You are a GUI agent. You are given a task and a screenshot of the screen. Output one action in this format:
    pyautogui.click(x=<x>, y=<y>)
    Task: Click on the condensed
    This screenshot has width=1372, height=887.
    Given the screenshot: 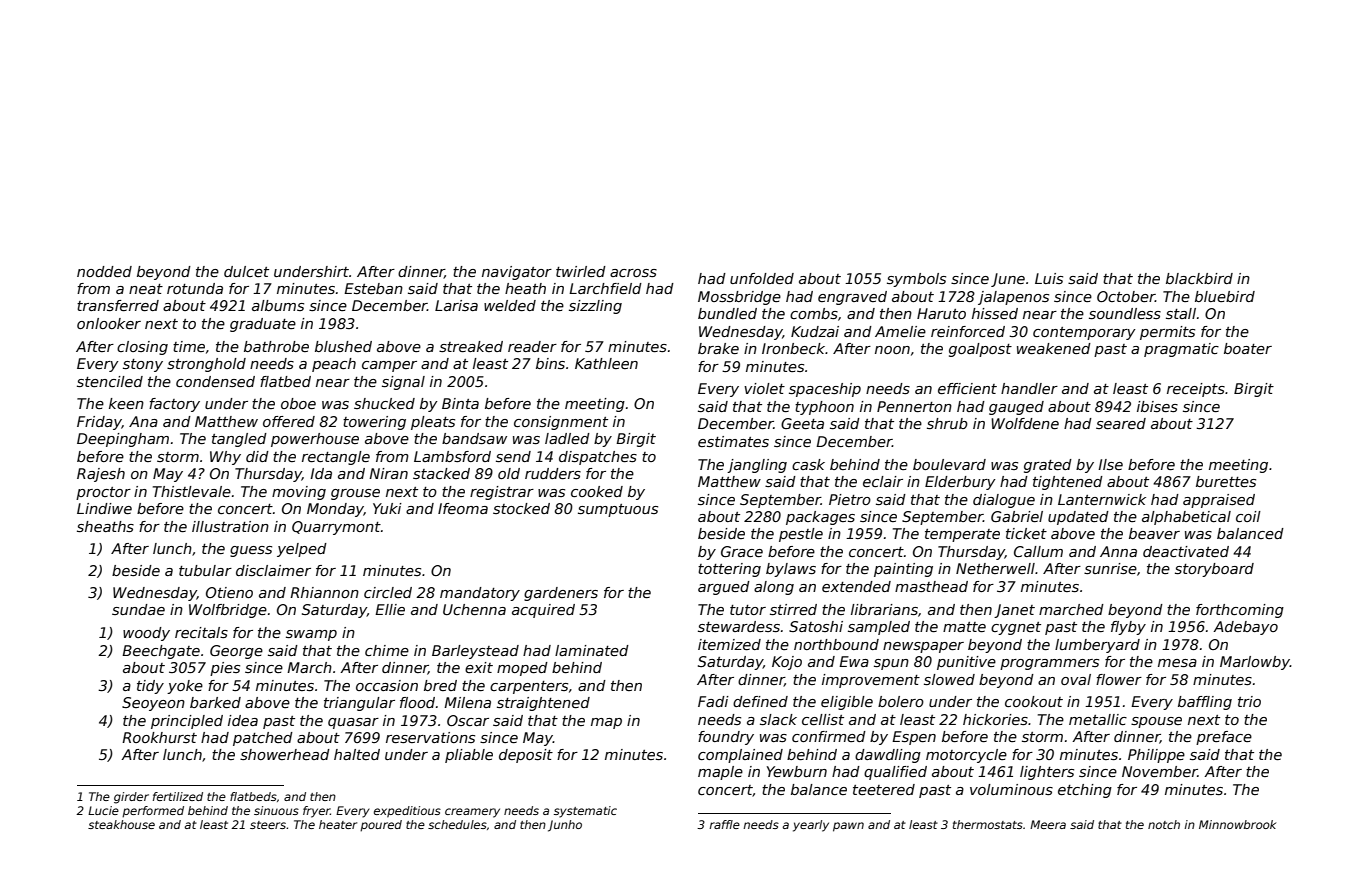 What is the action you would take?
    pyautogui.click(x=215, y=381)
